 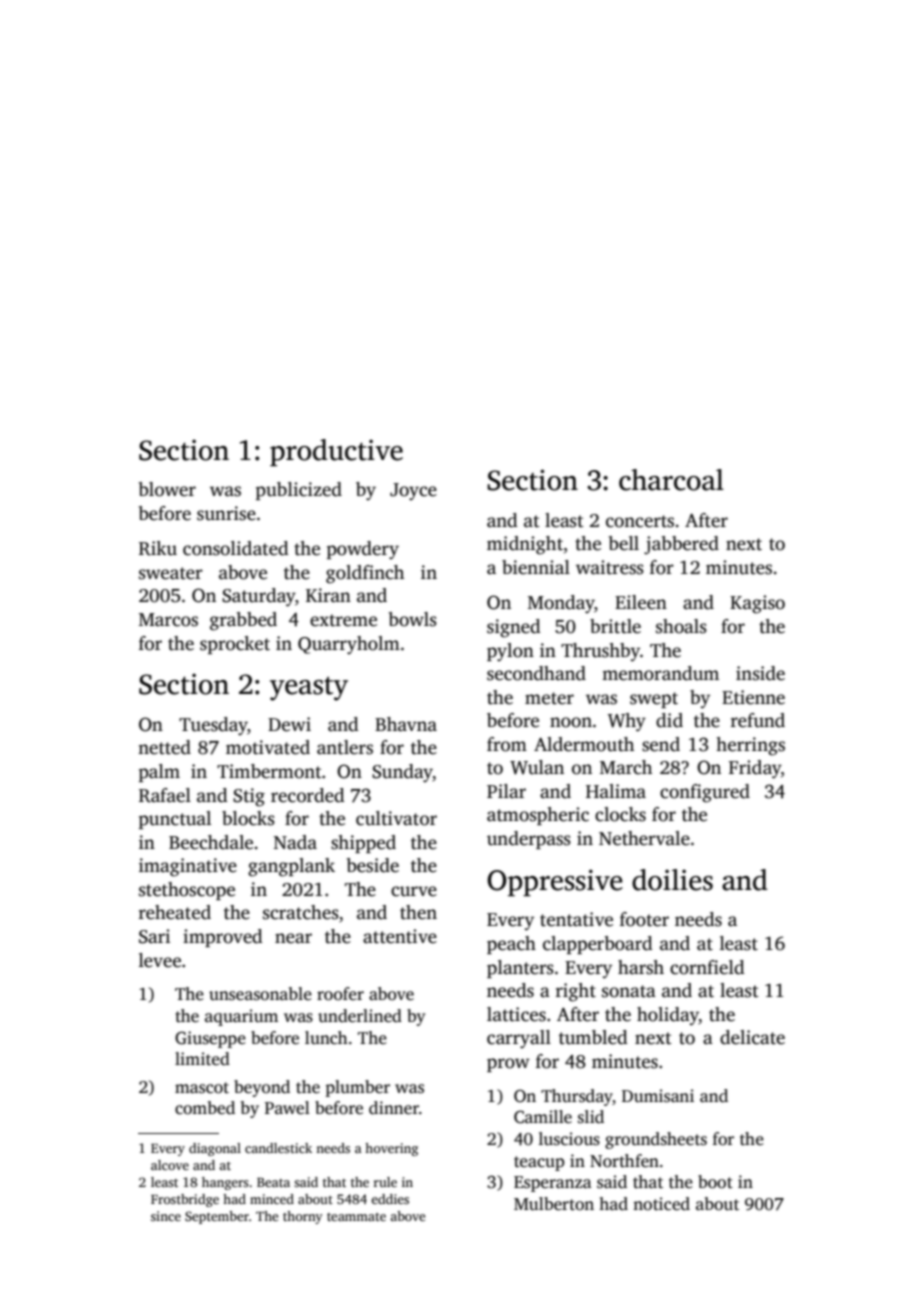 What do you see at coordinates (506, 791) in the document?
I see `Pilar` at bounding box center [506, 791].
